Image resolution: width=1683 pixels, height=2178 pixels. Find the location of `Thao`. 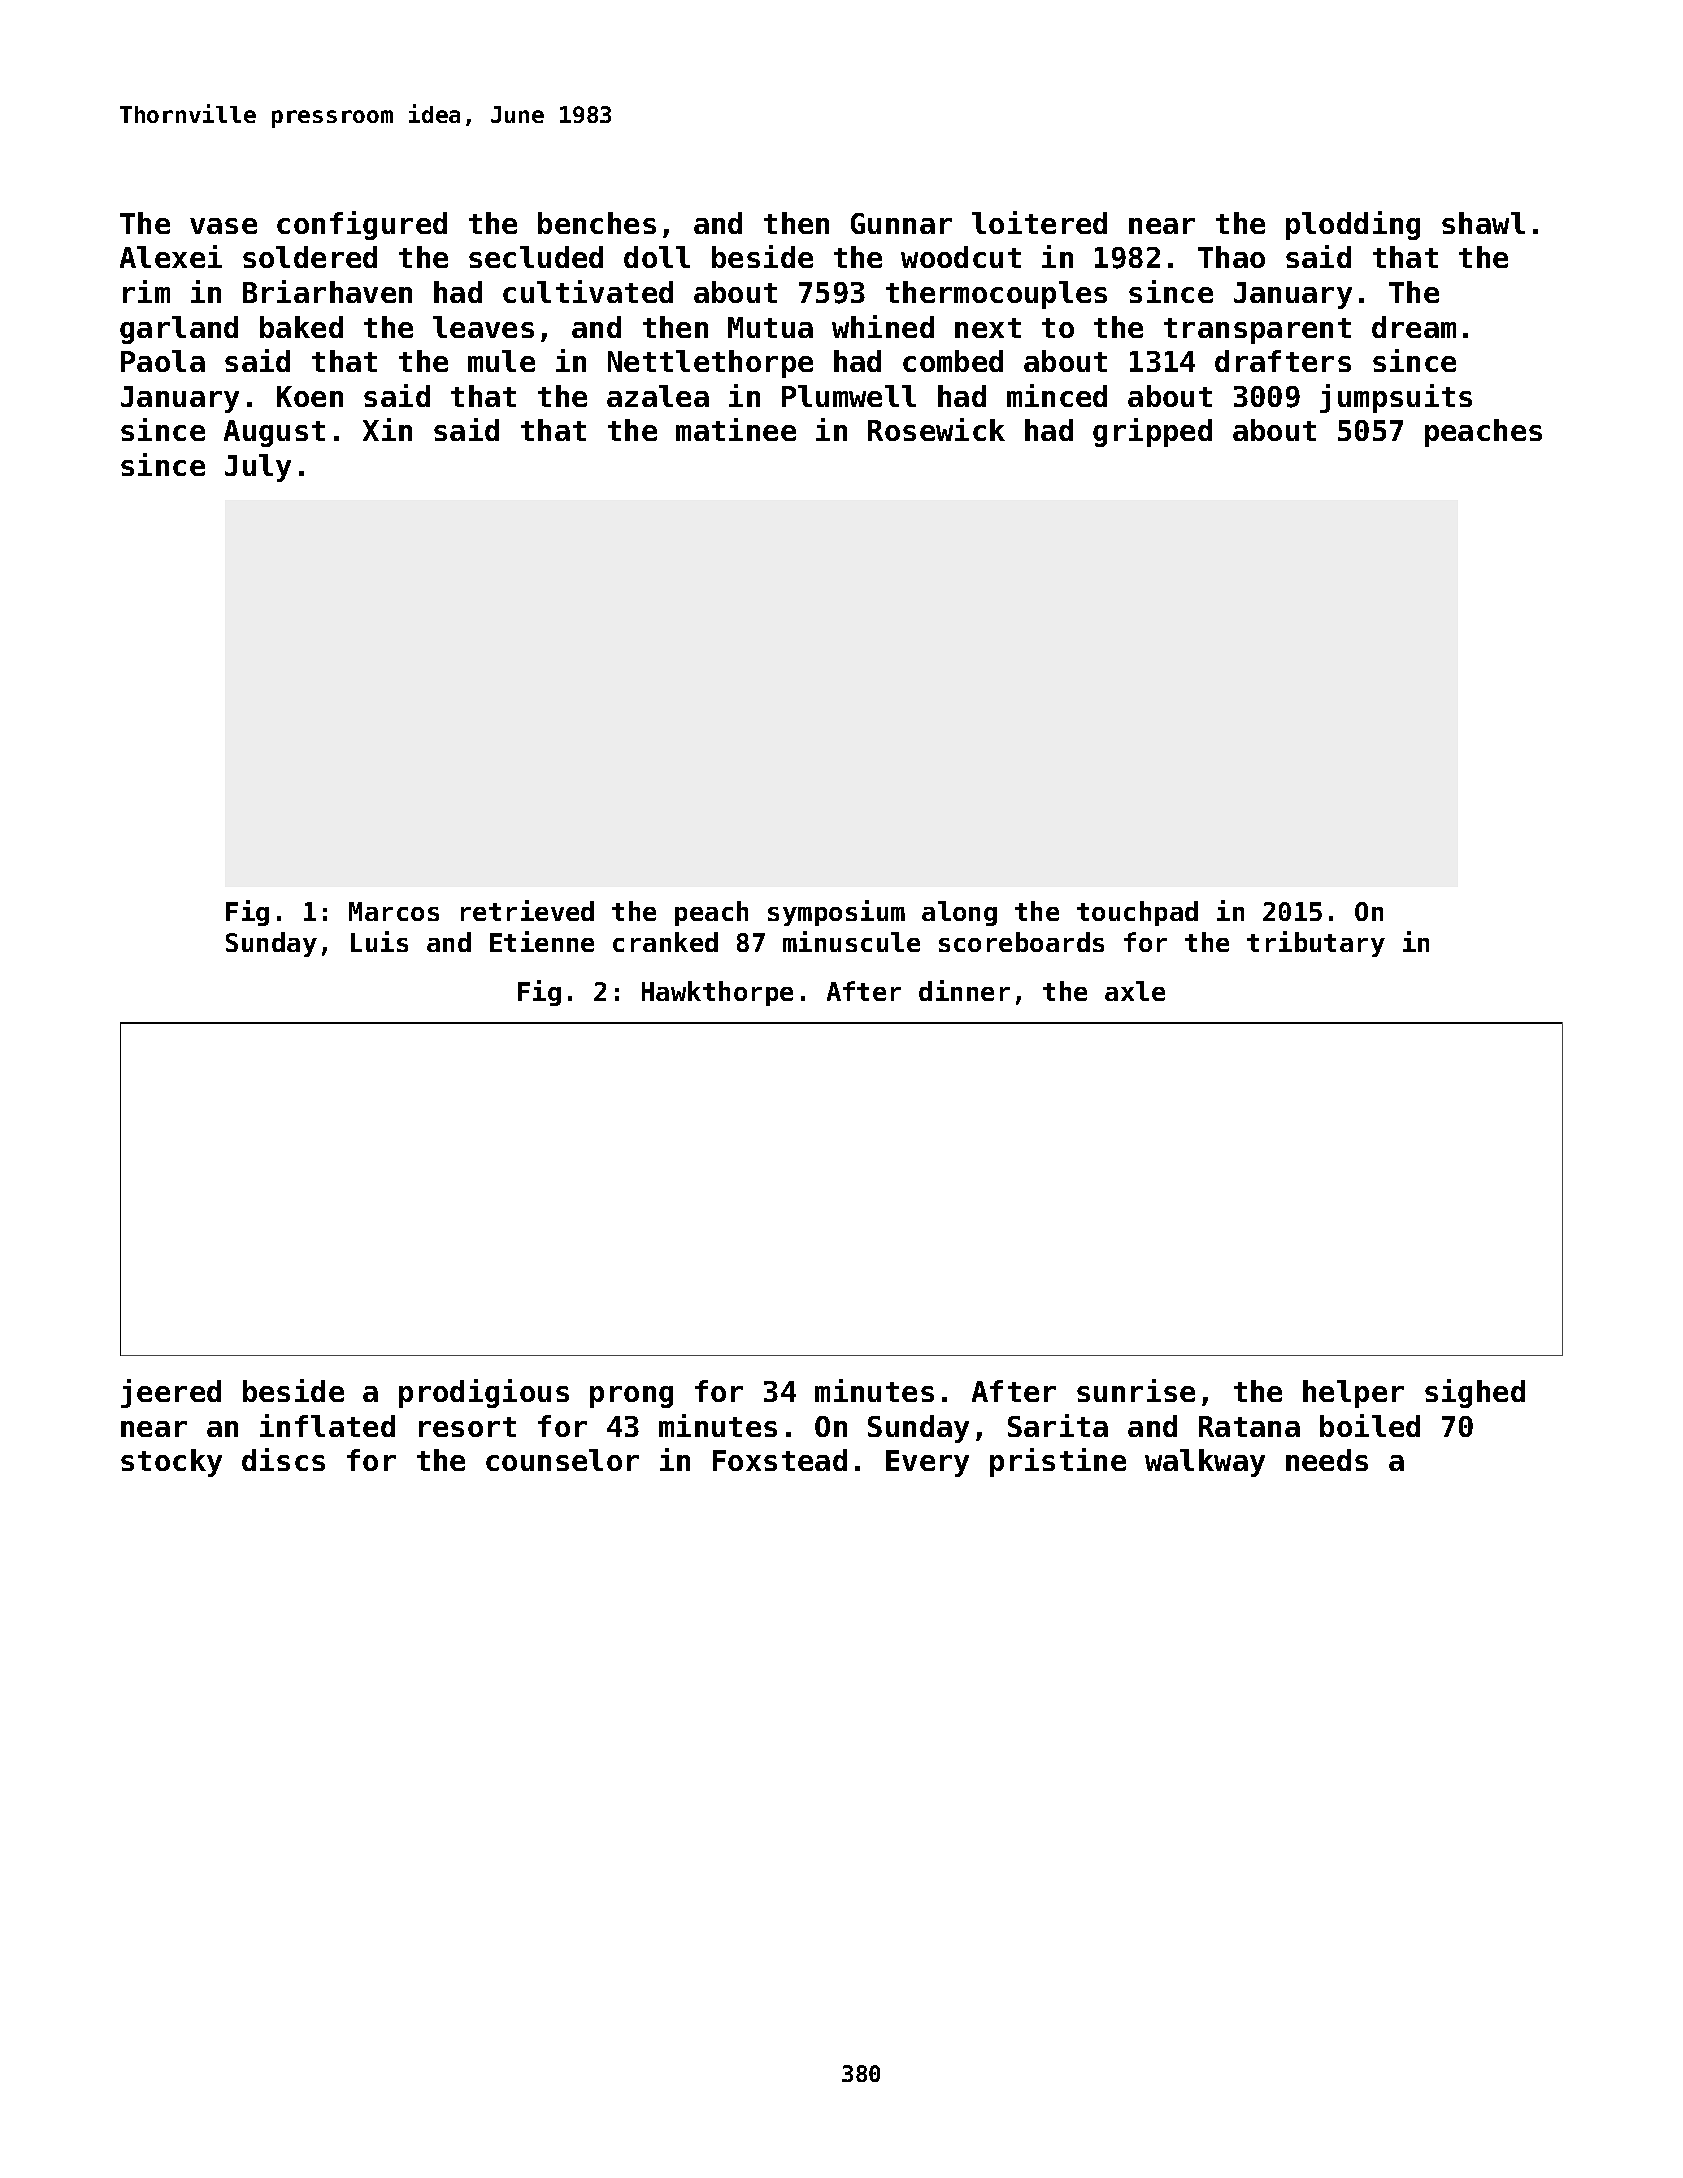

Thao is located at coordinates (1231, 257).
